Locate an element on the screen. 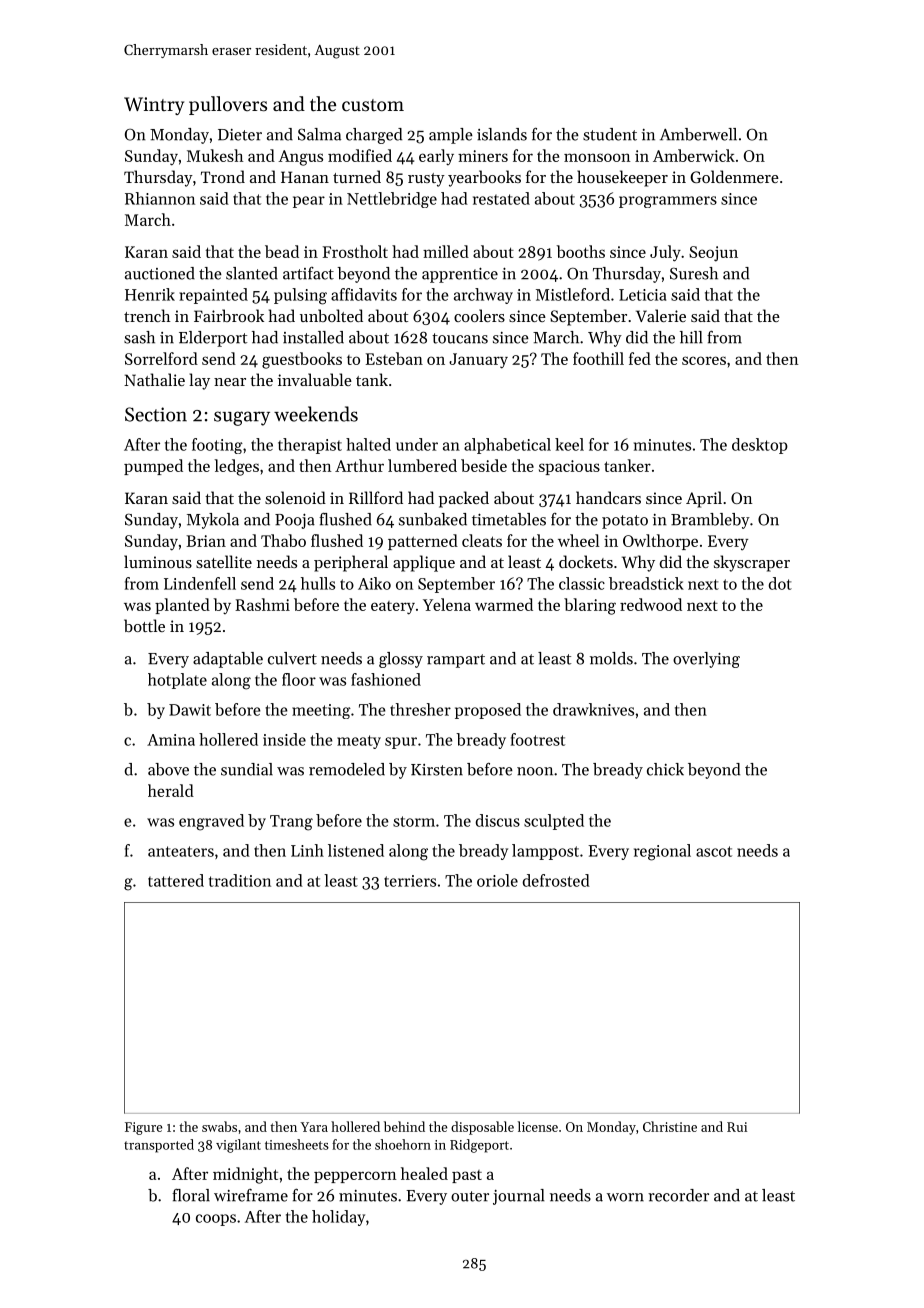  regional is located at coordinates (662, 852).
